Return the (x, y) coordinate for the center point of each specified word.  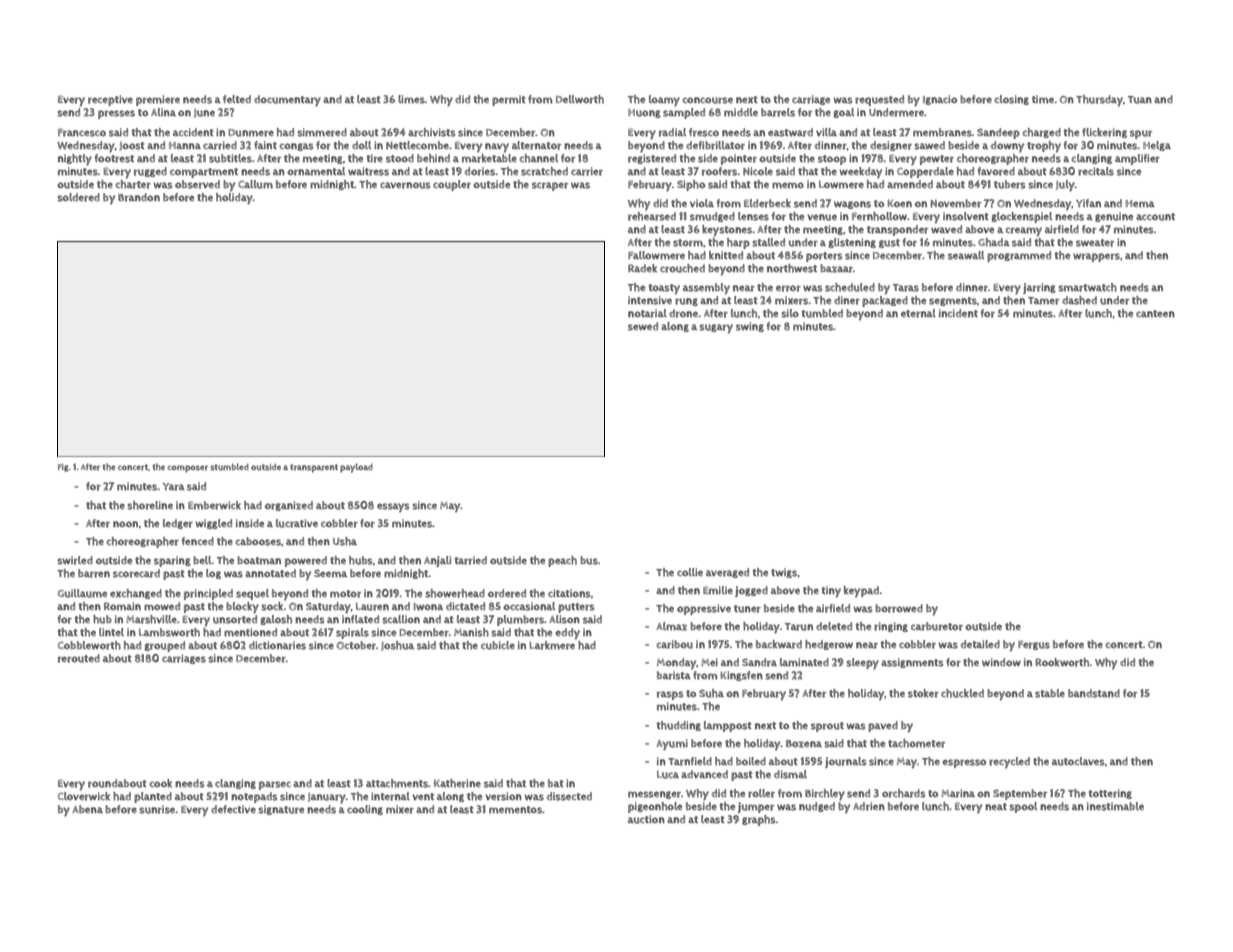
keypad (861, 592)
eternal (918, 313)
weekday (861, 173)
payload (356, 468)
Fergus (1034, 645)
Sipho (691, 185)
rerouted (79, 658)
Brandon (139, 197)
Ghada (994, 242)
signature (281, 810)
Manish (471, 632)
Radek (642, 268)
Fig (63, 468)
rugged (150, 172)
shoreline (150, 505)
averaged (727, 573)
